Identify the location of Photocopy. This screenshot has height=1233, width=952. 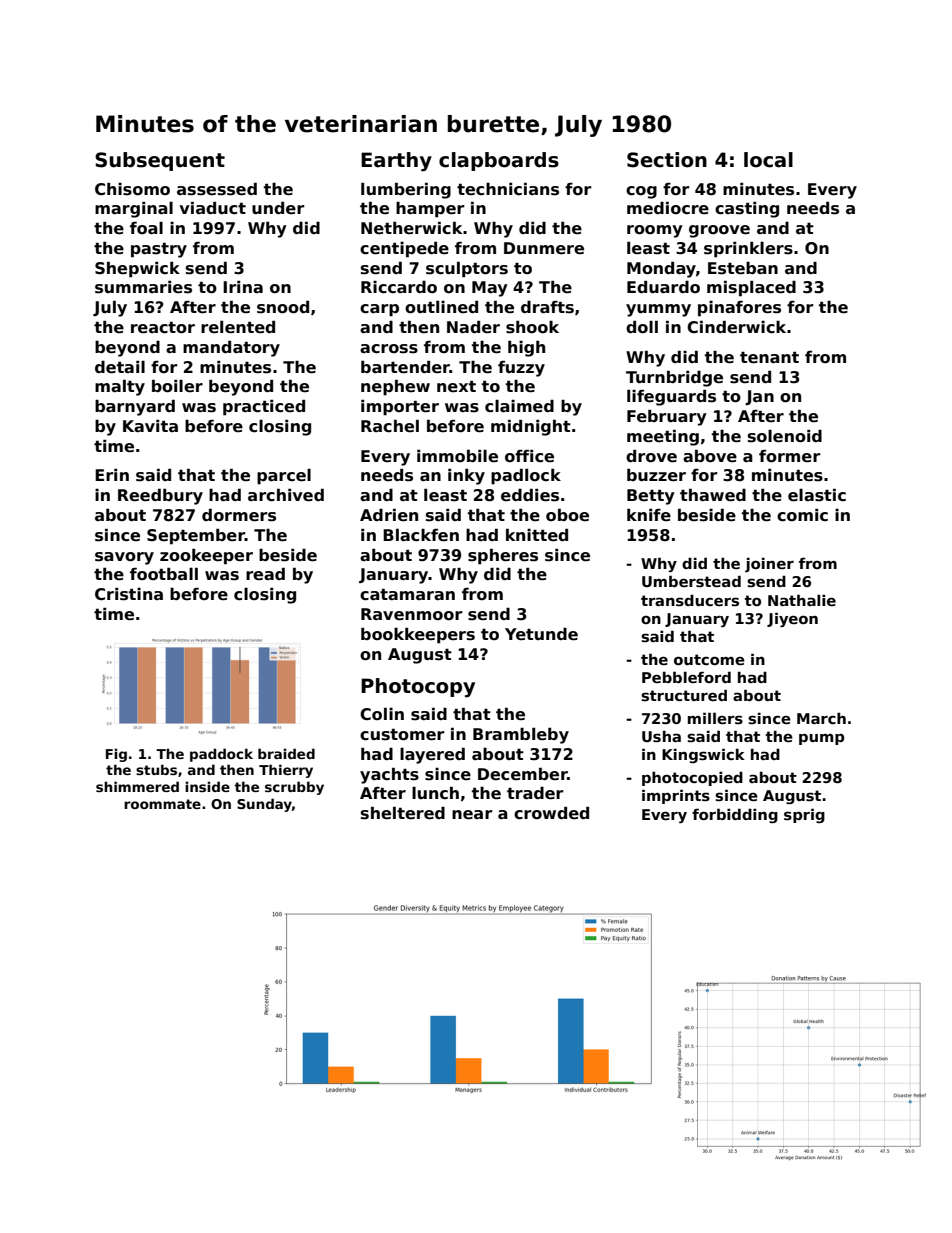
(418, 688).
